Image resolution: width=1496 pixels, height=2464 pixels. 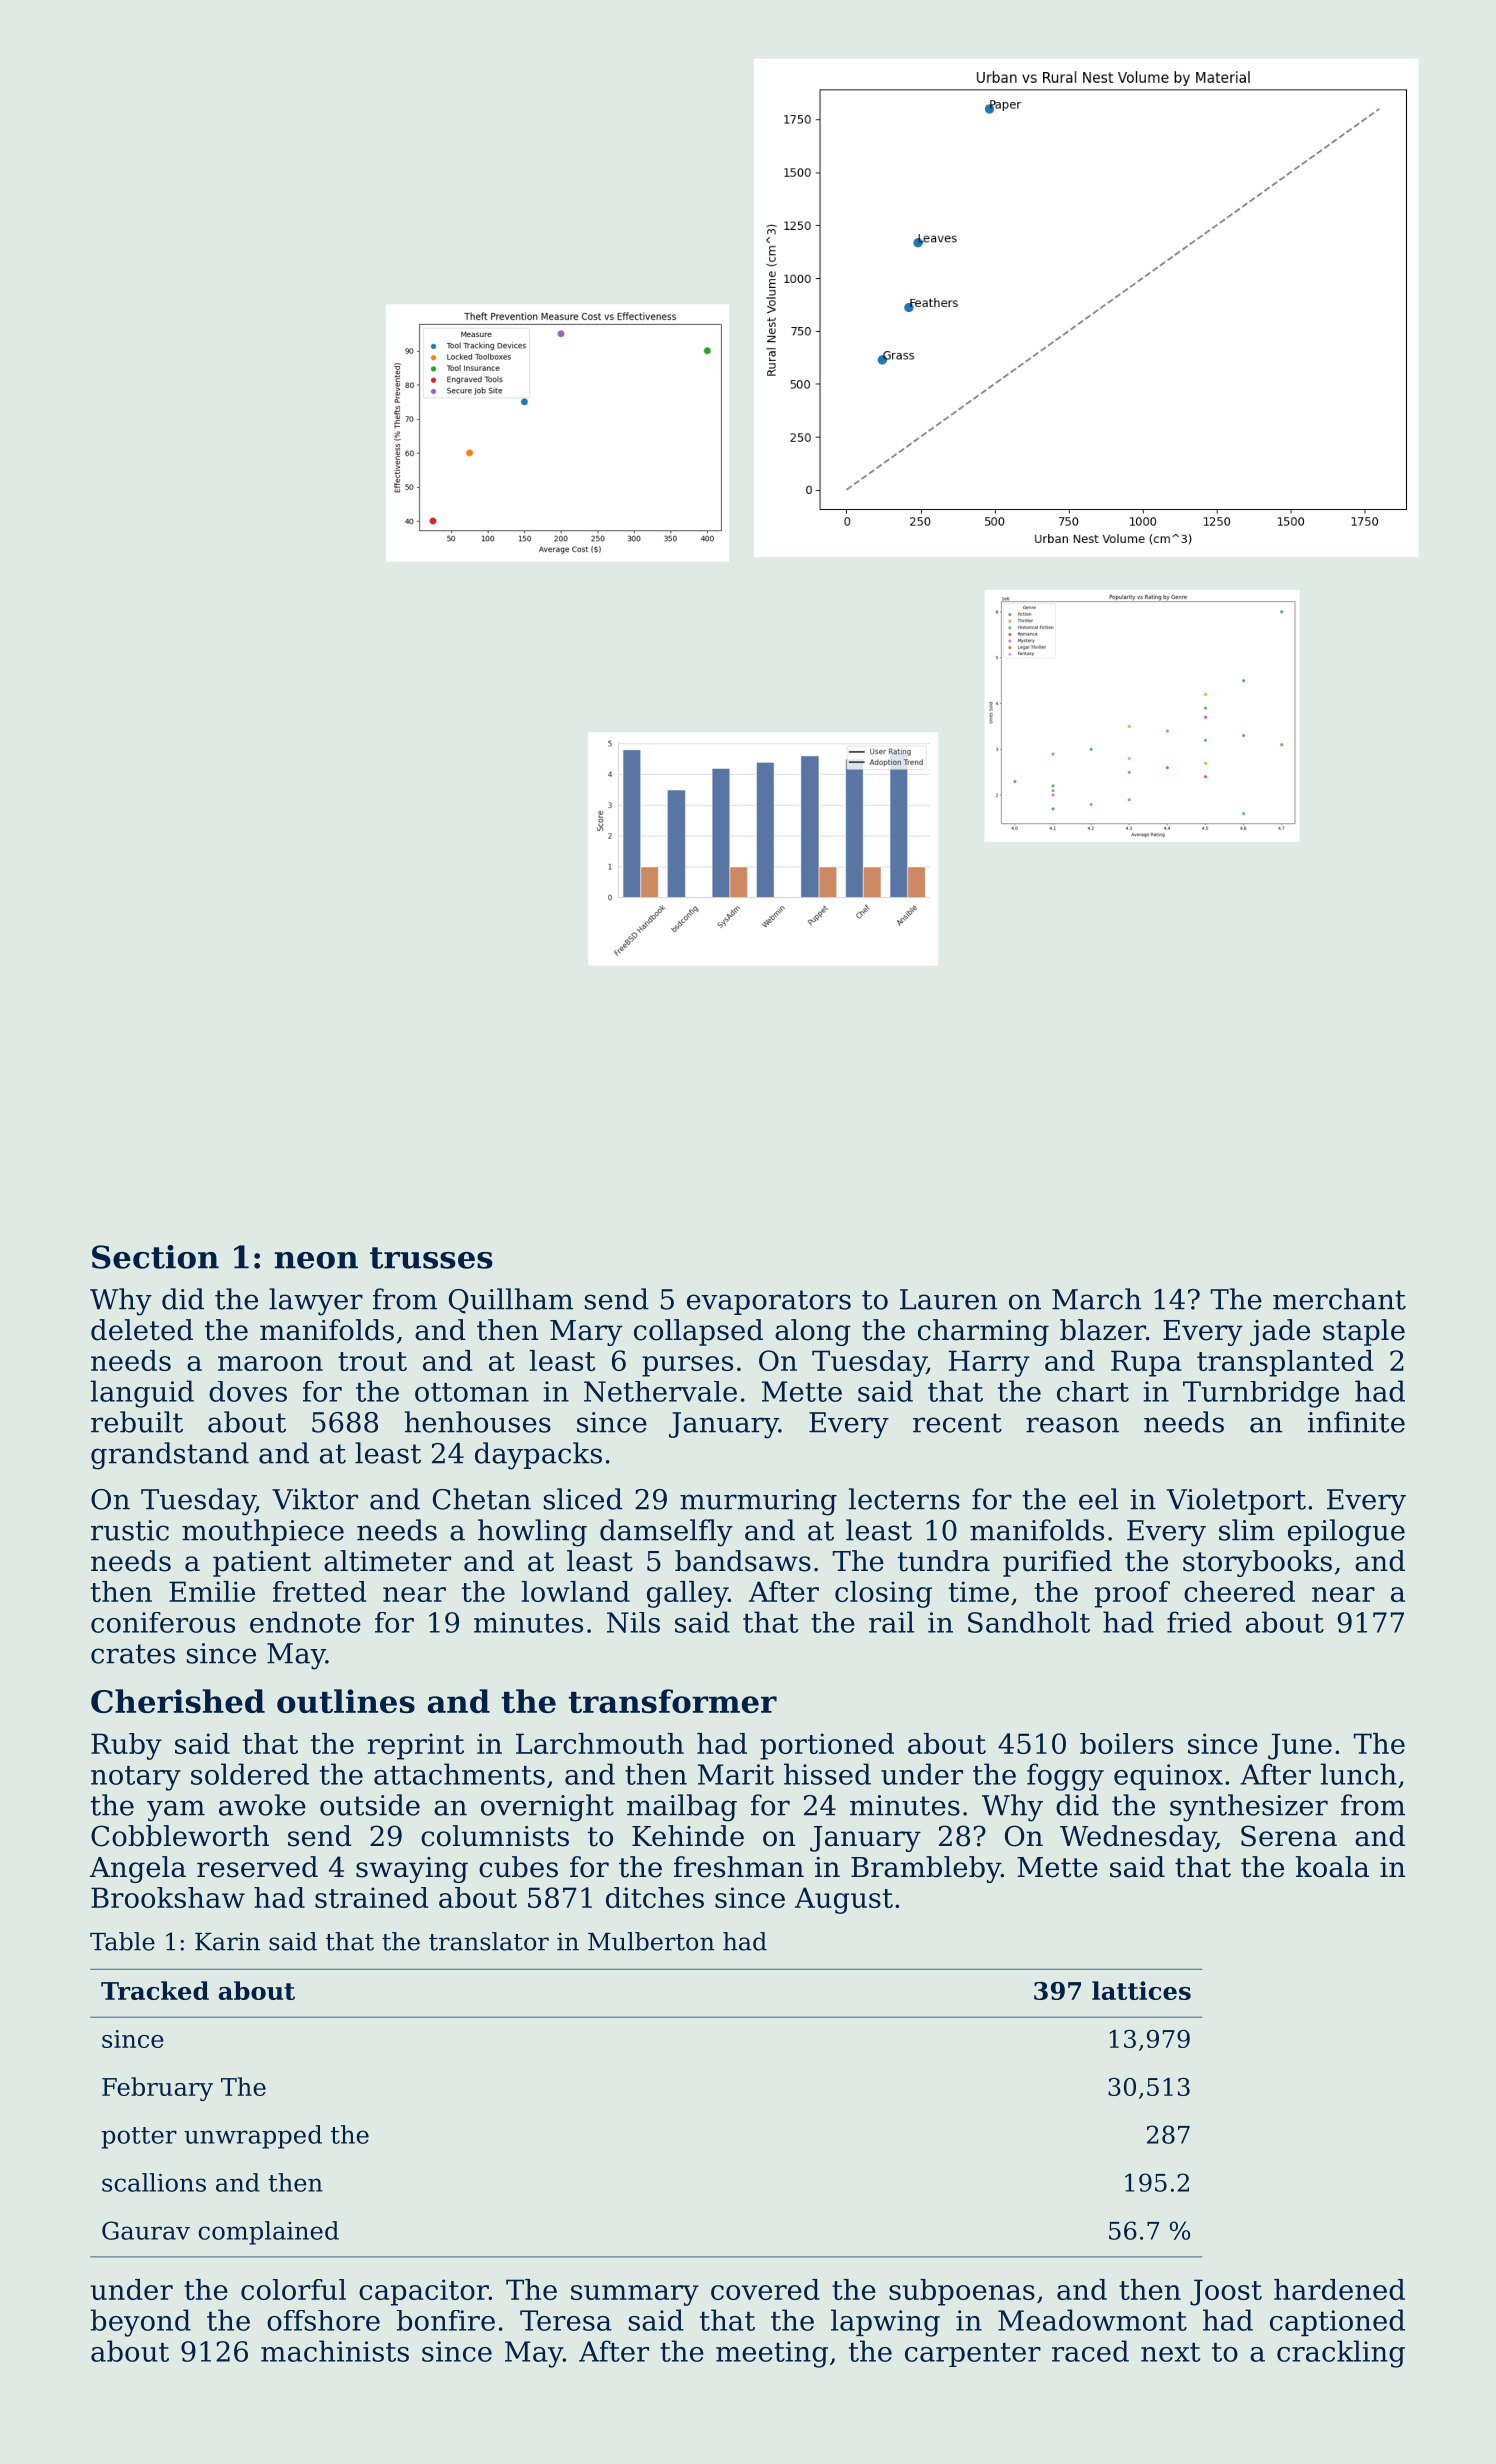 What do you see at coordinates (743, 1561) in the document?
I see `bandsaws` at bounding box center [743, 1561].
